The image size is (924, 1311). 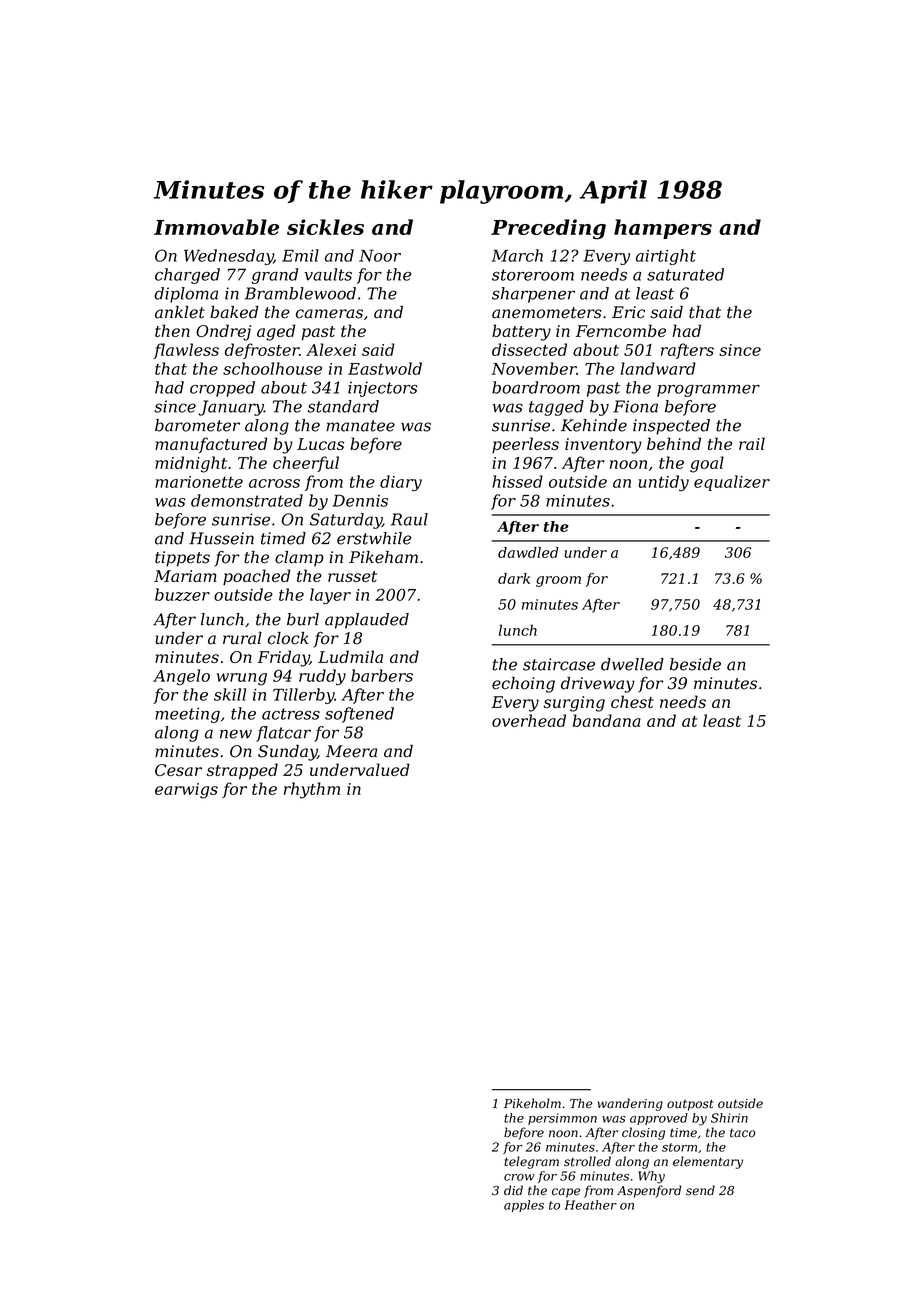 What do you see at coordinates (186, 791) in the document?
I see `earwigs` at bounding box center [186, 791].
